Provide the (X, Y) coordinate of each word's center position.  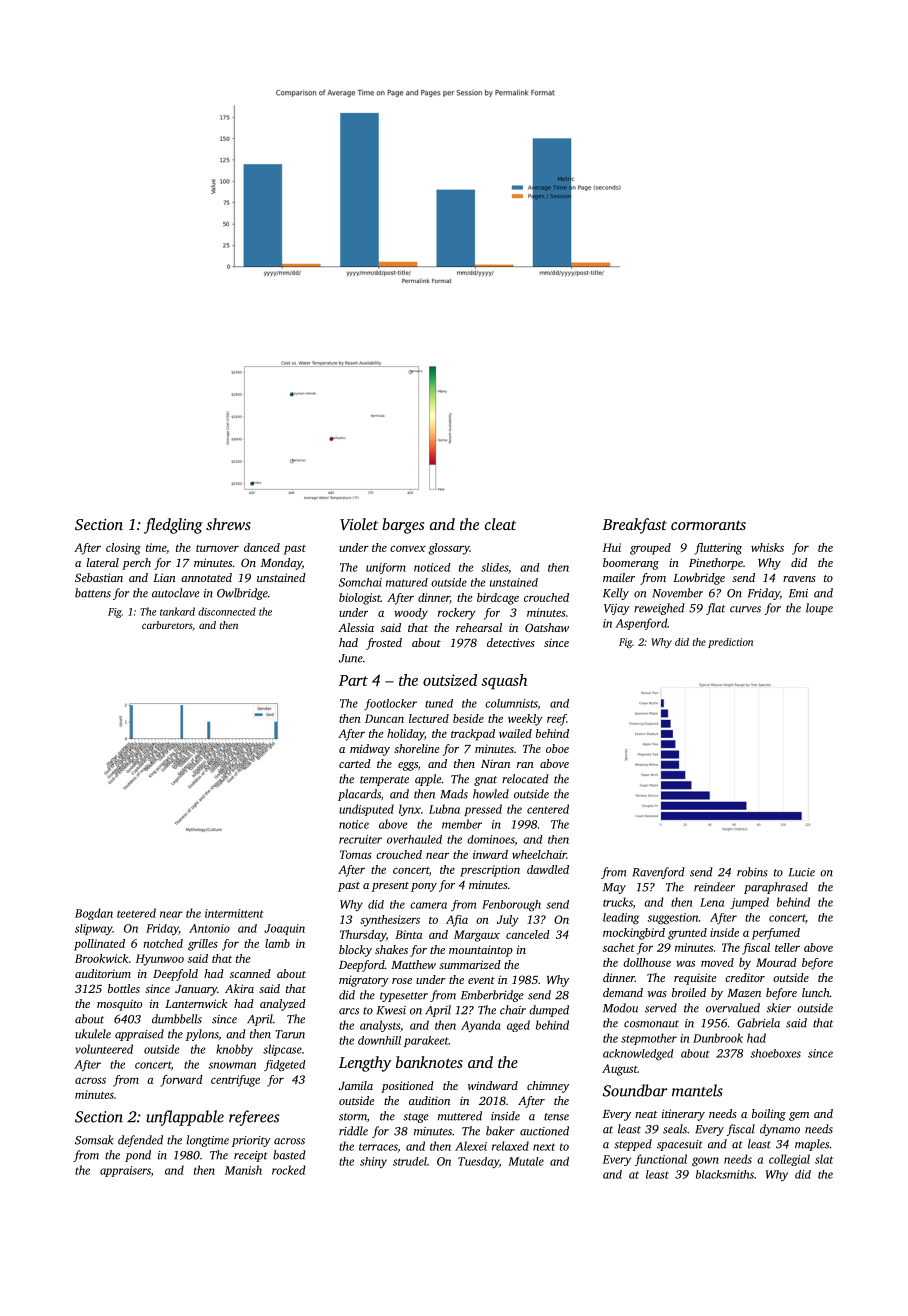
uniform (386, 568)
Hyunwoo (160, 960)
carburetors (167, 625)
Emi (798, 593)
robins (752, 872)
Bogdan (94, 914)
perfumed (776, 934)
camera (428, 905)
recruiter (360, 839)
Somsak (94, 1140)
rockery (457, 614)
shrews (228, 524)
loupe (819, 609)
